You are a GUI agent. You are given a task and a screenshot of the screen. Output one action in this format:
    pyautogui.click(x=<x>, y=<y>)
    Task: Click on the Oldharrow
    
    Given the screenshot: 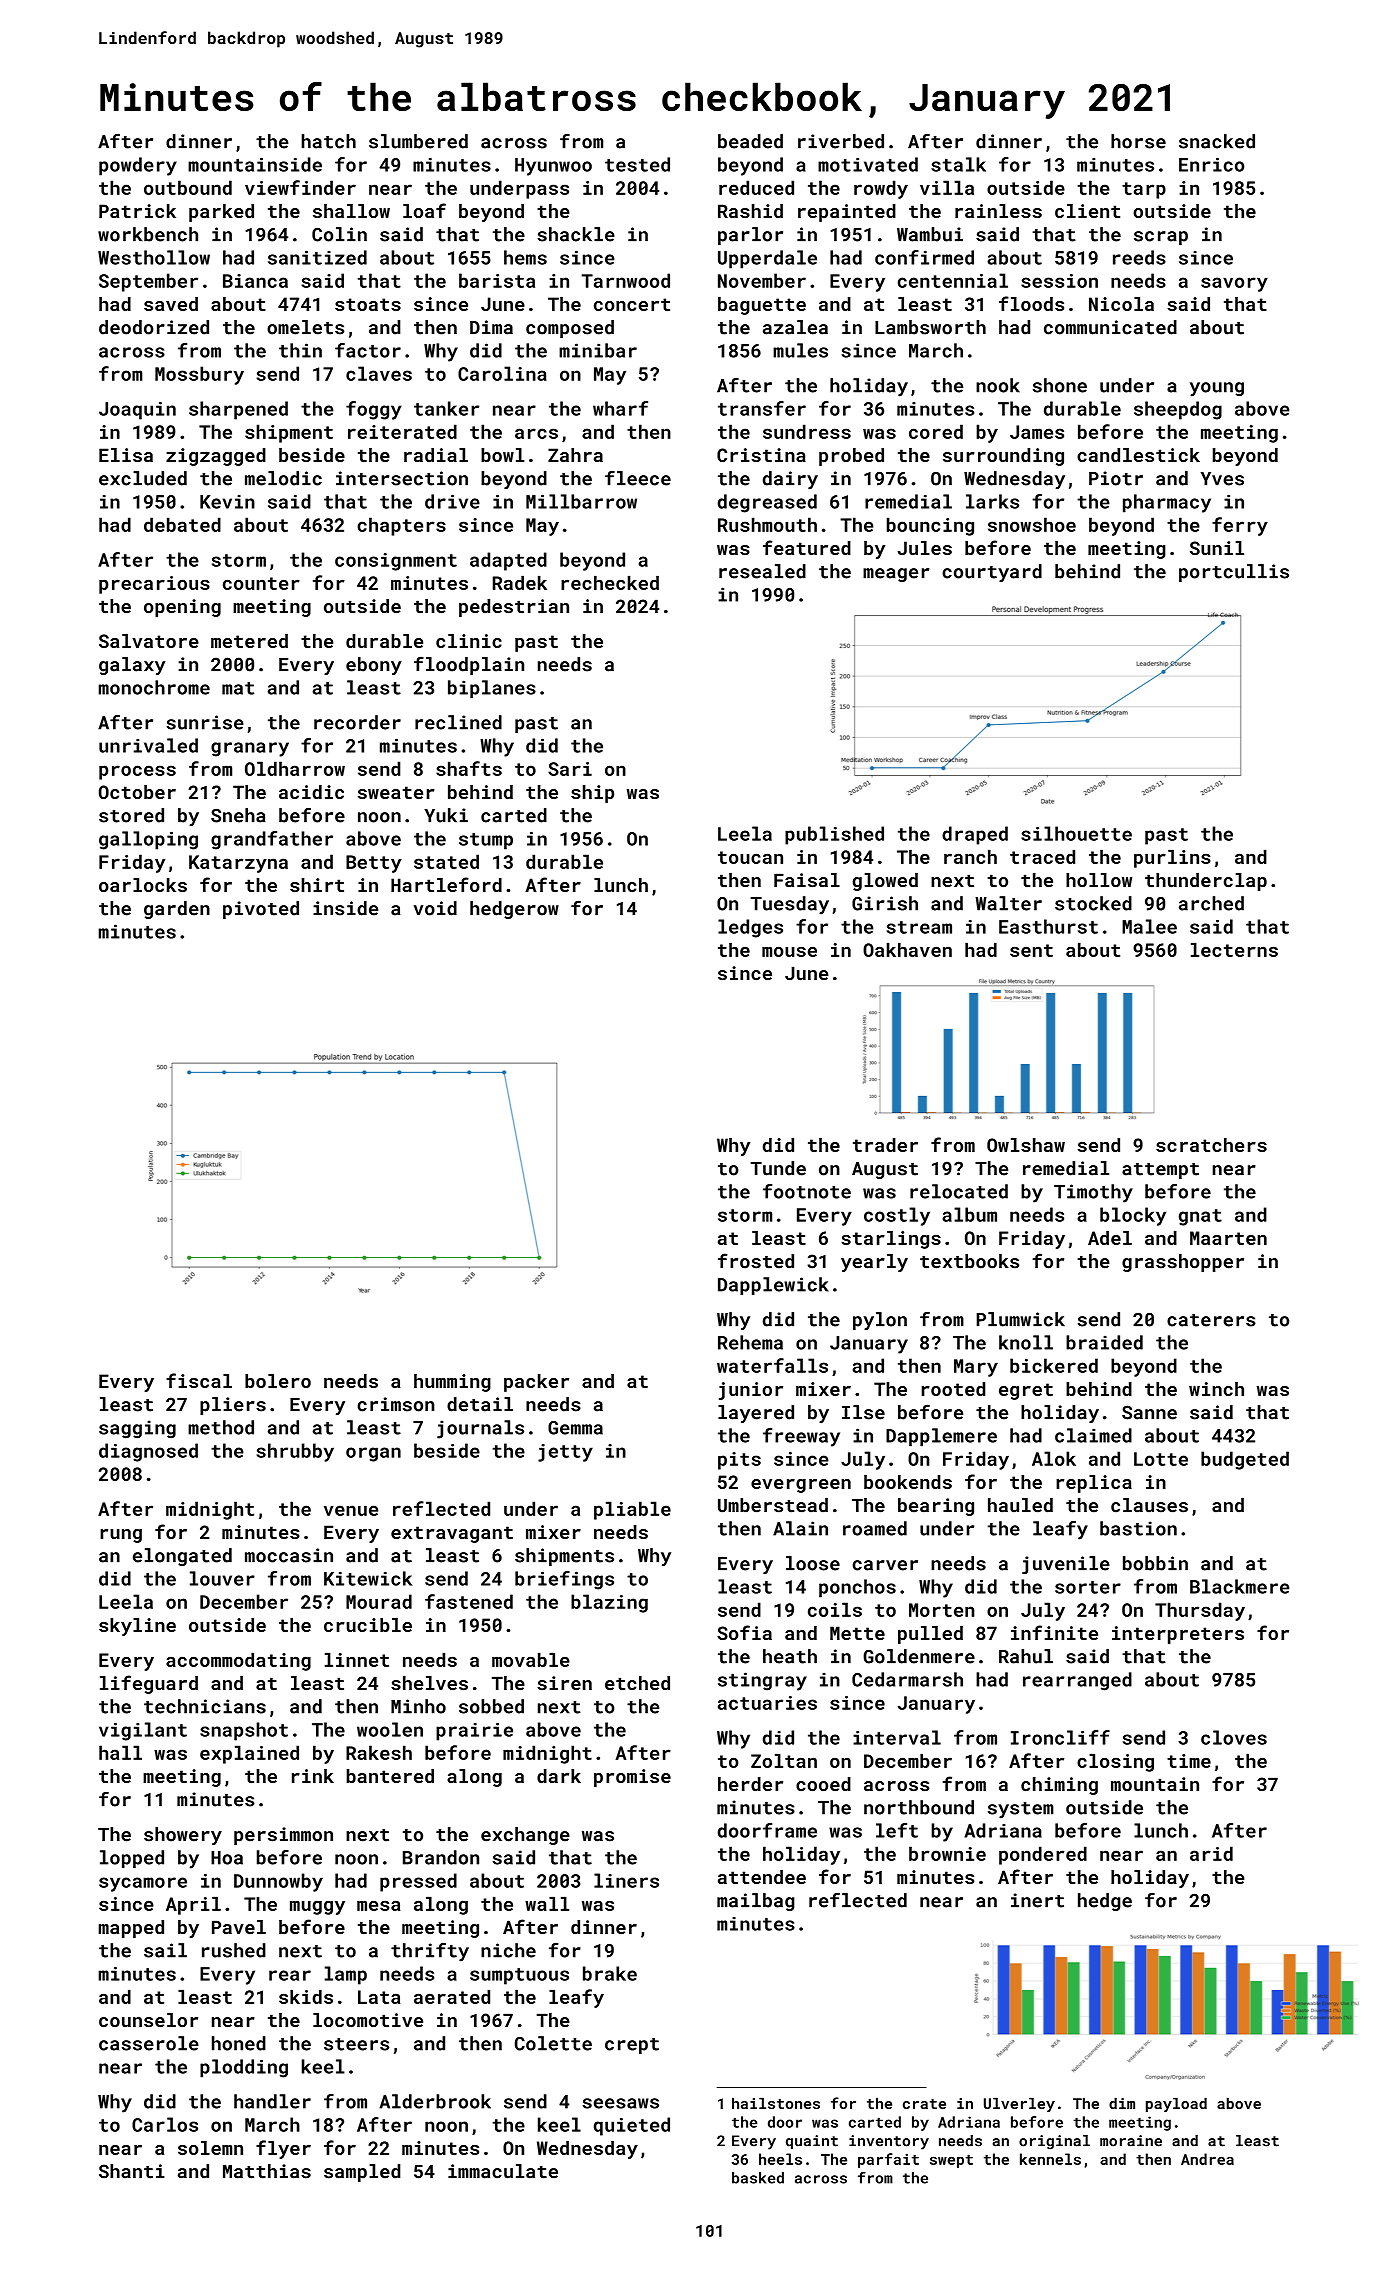 What is the action you would take?
    pyautogui.click(x=295, y=768)
